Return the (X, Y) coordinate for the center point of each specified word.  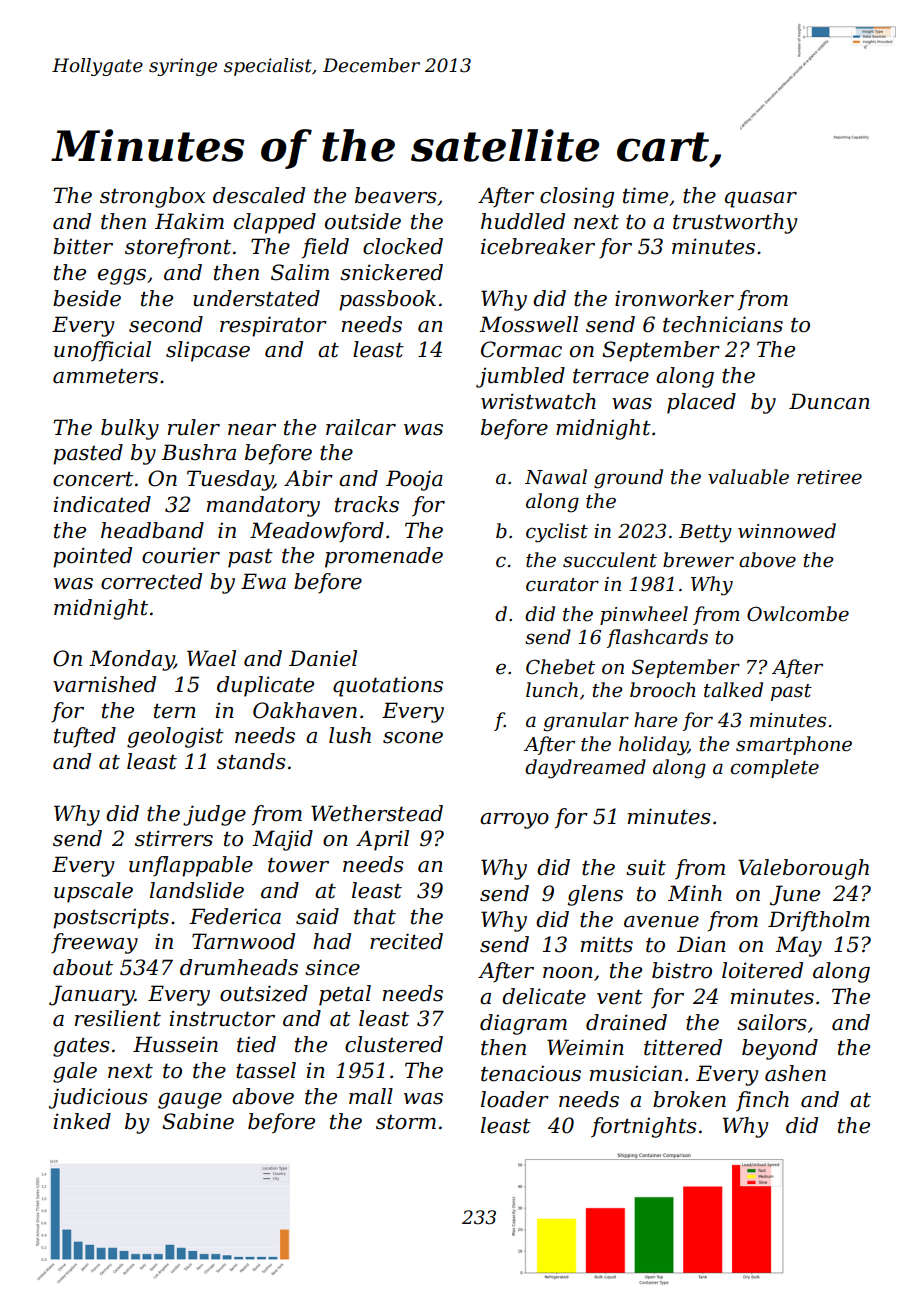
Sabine (198, 1121)
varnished (104, 684)
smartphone (794, 745)
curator (562, 585)
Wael (211, 658)
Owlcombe (798, 614)
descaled (259, 195)
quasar (761, 200)
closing (577, 197)
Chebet (560, 667)
